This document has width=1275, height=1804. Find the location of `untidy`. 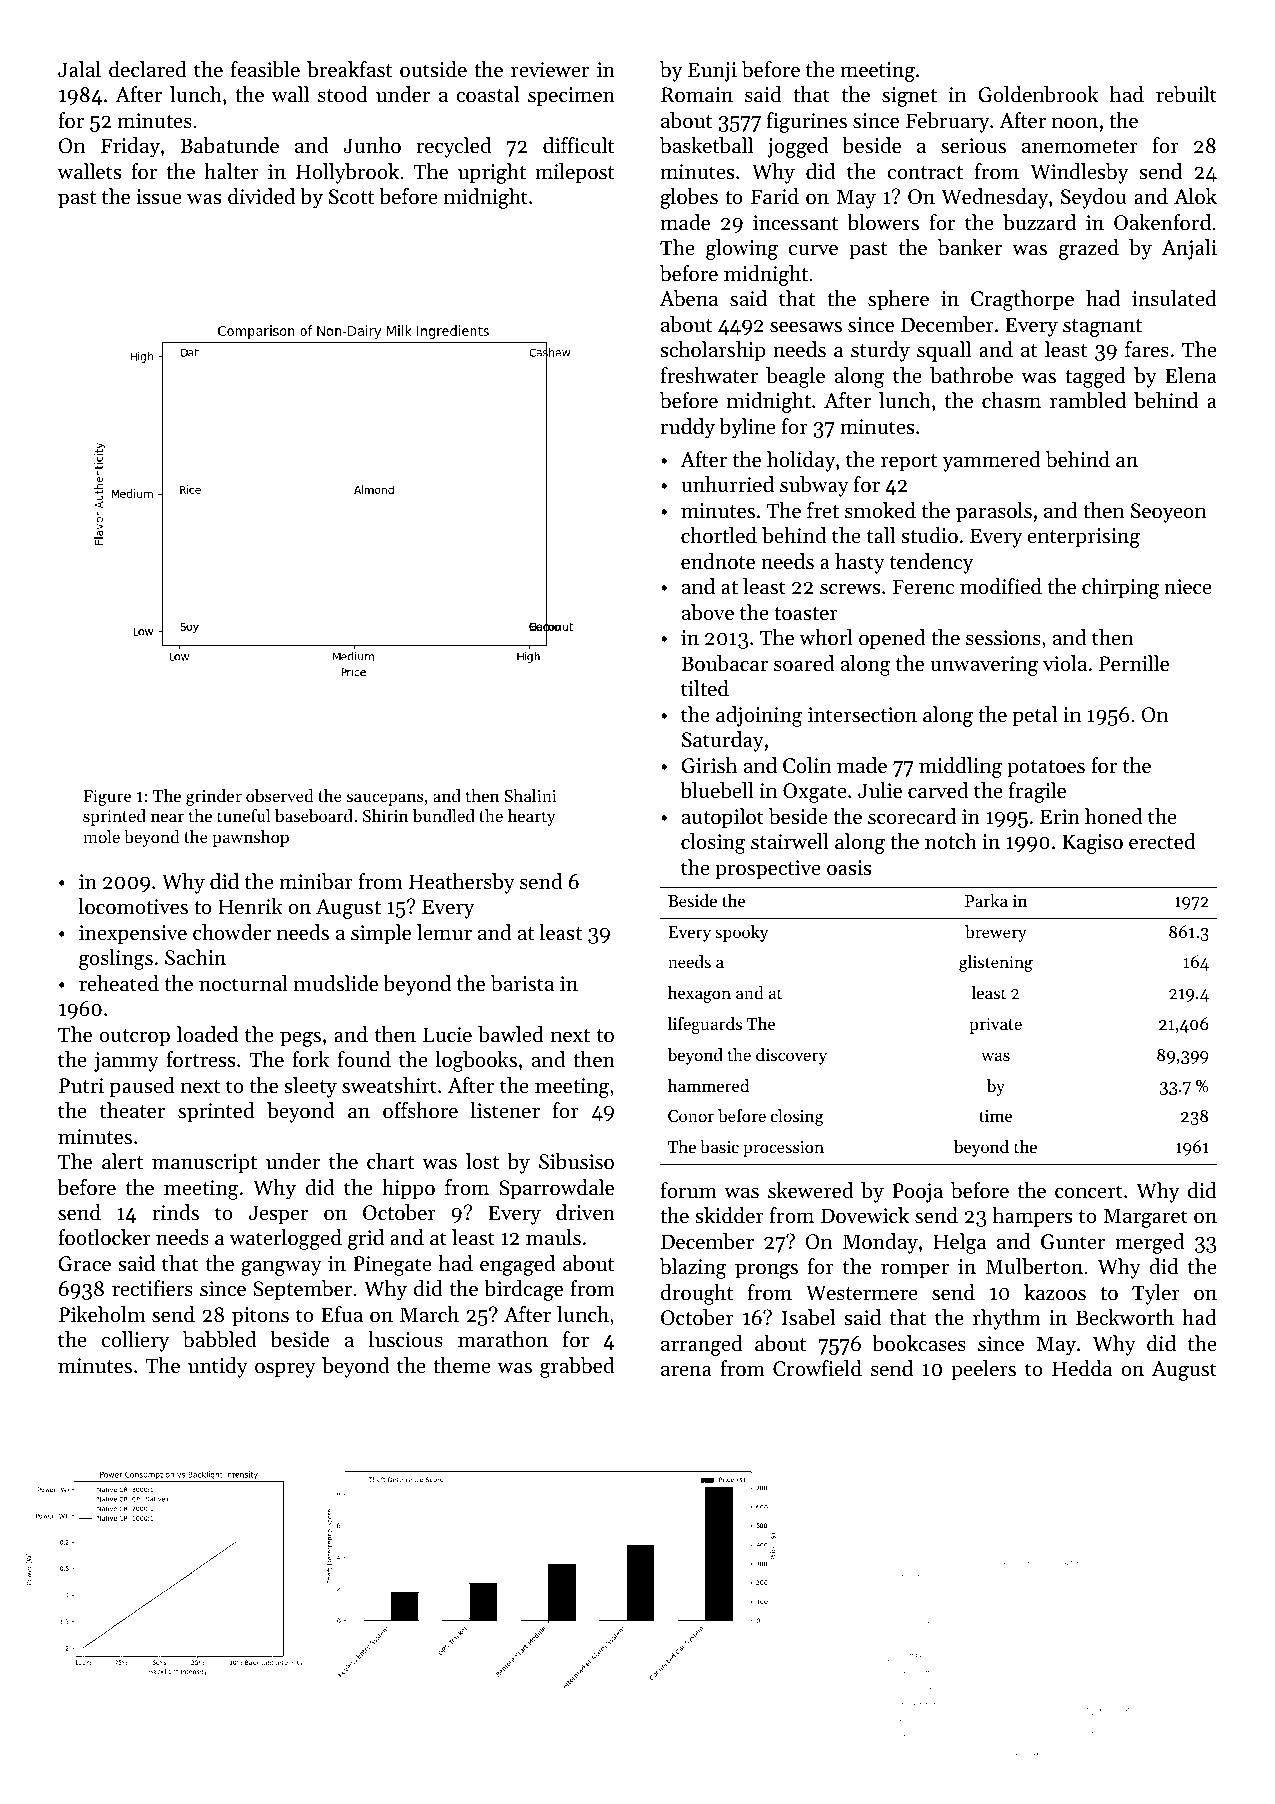

untidy is located at coordinates (218, 1367).
